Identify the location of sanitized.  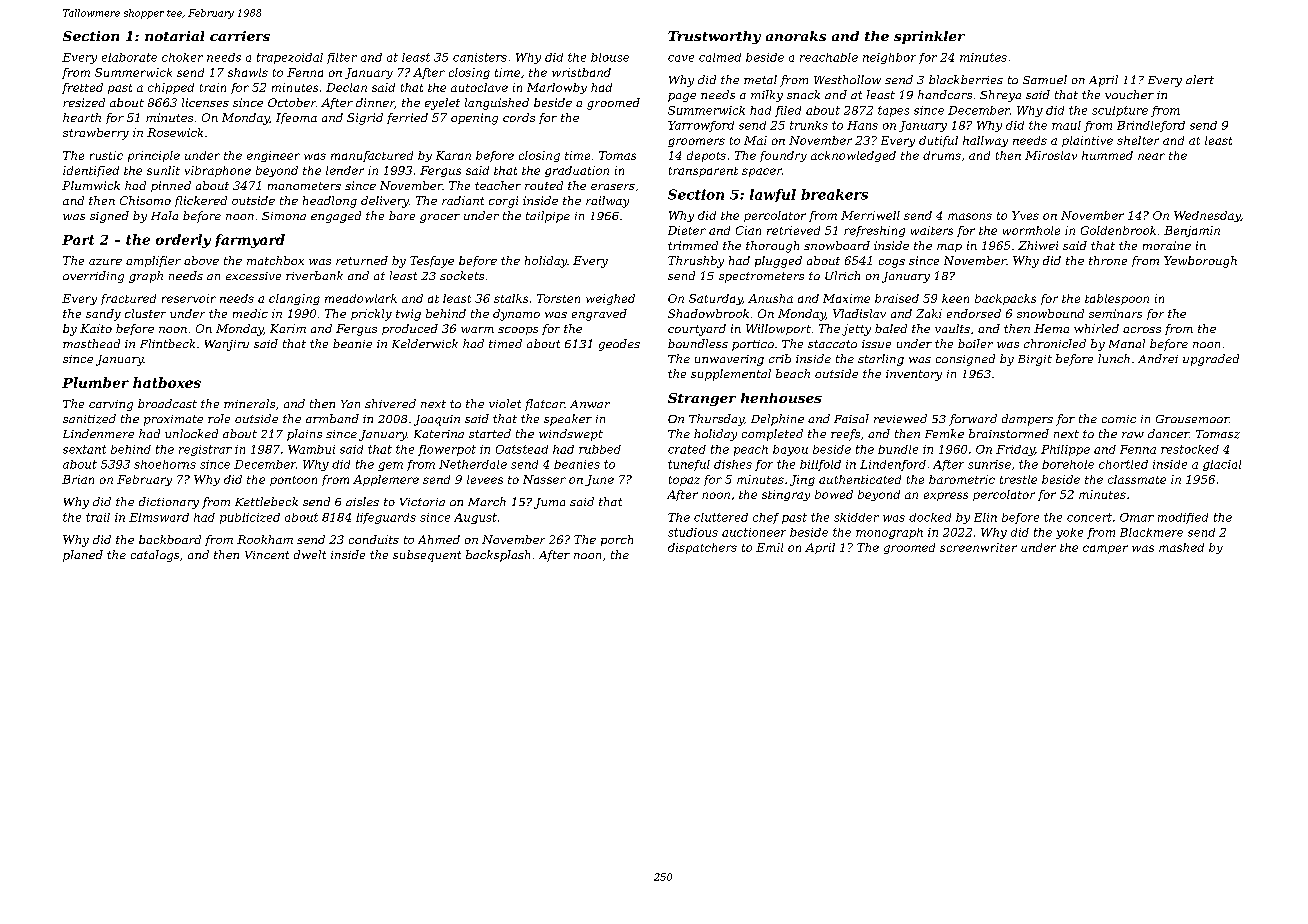
(89, 419).
